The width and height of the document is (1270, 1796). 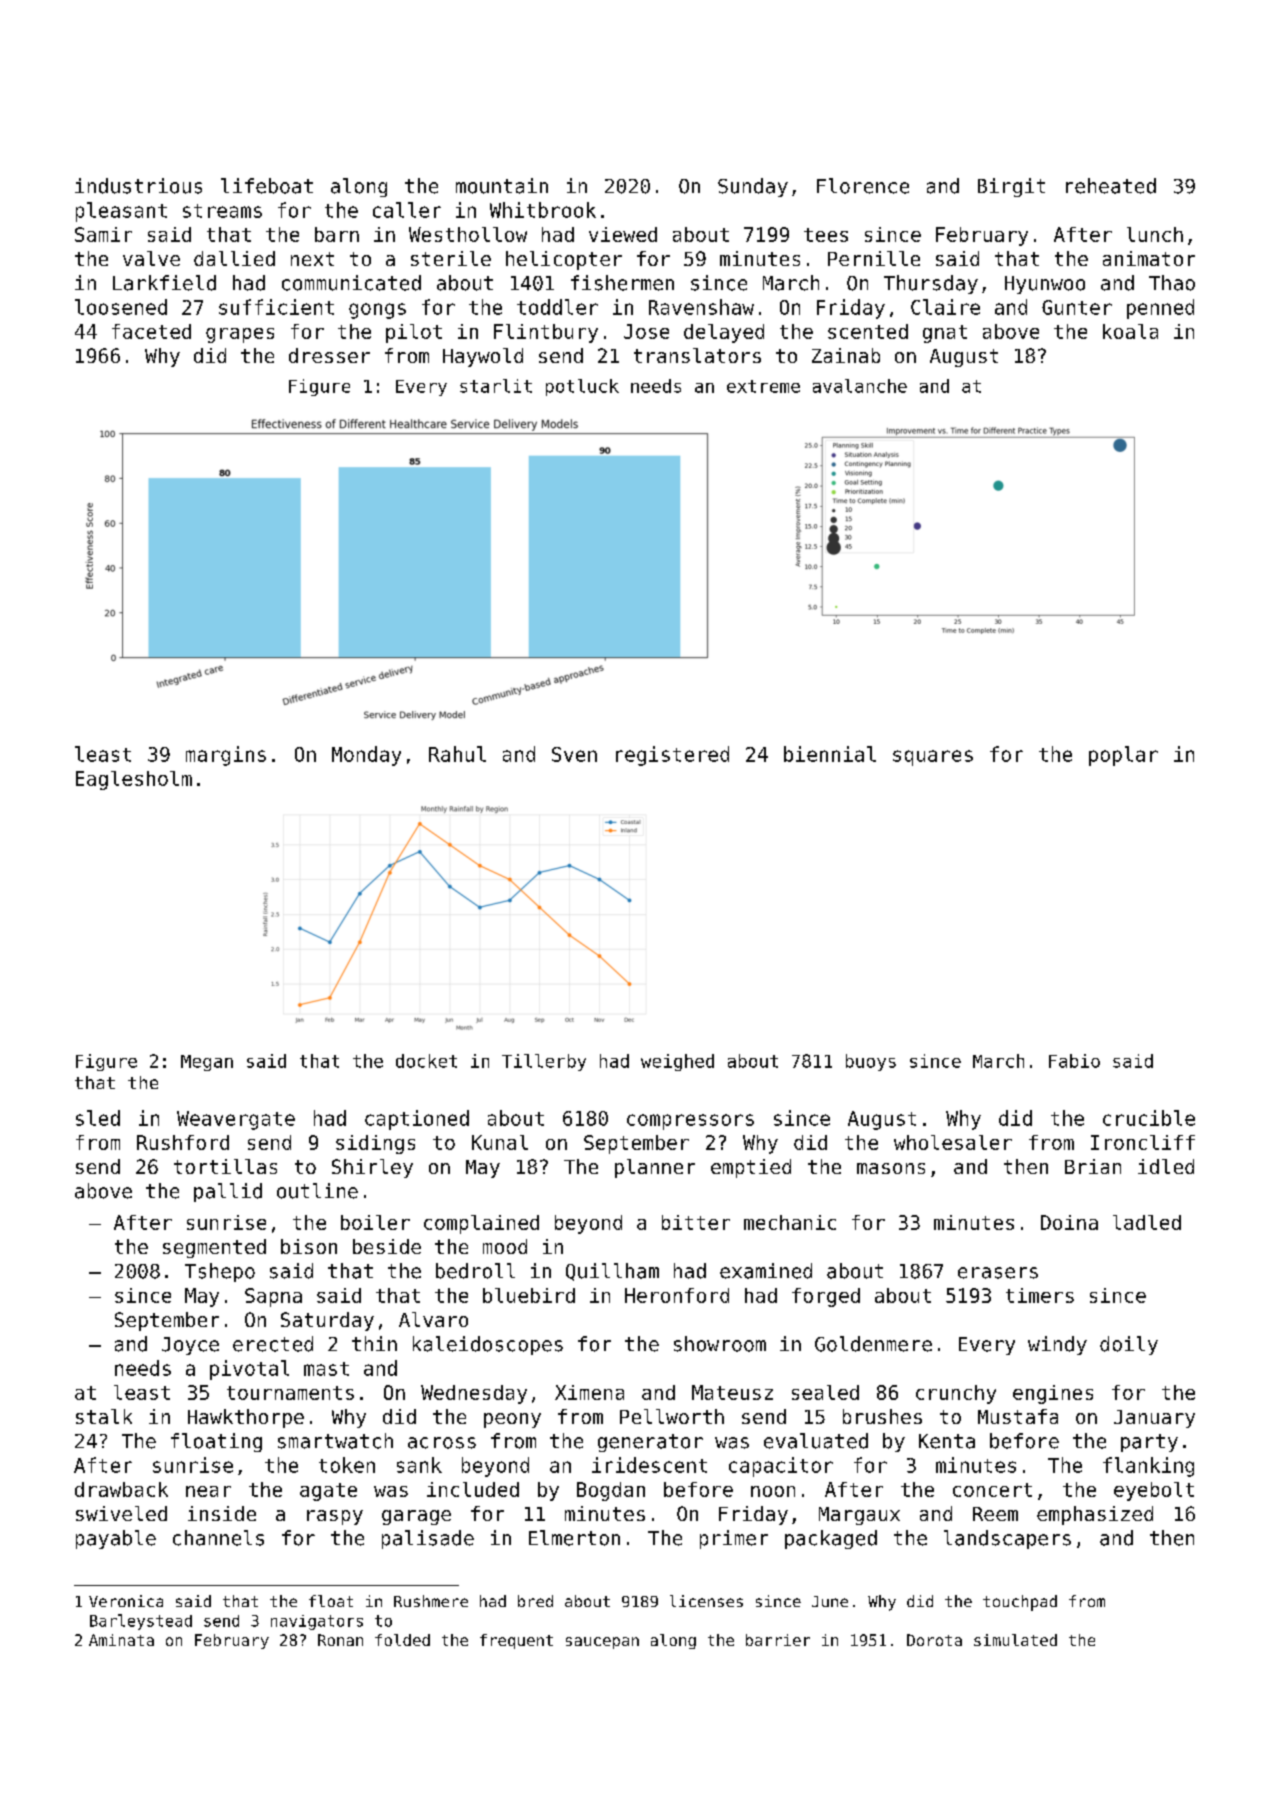 What do you see at coordinates (151, 331) in the document?
I see `faceted` at bounding box center [151, 331].
